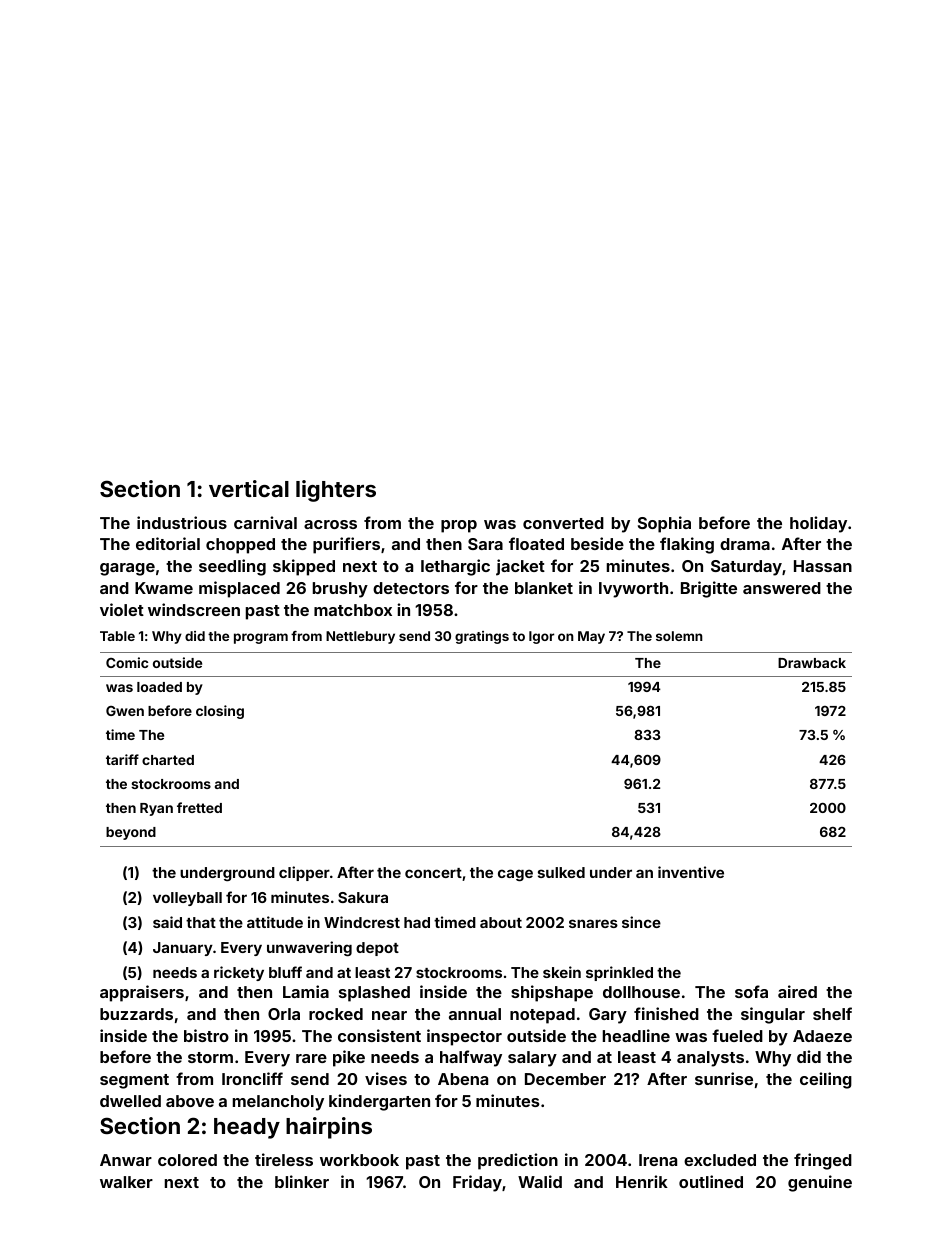 Image resolution: width=952 pixels, height=1233 pixels. Describe the element at coordinates (220, 712) in the screenshot. I see `closing` at that location.
